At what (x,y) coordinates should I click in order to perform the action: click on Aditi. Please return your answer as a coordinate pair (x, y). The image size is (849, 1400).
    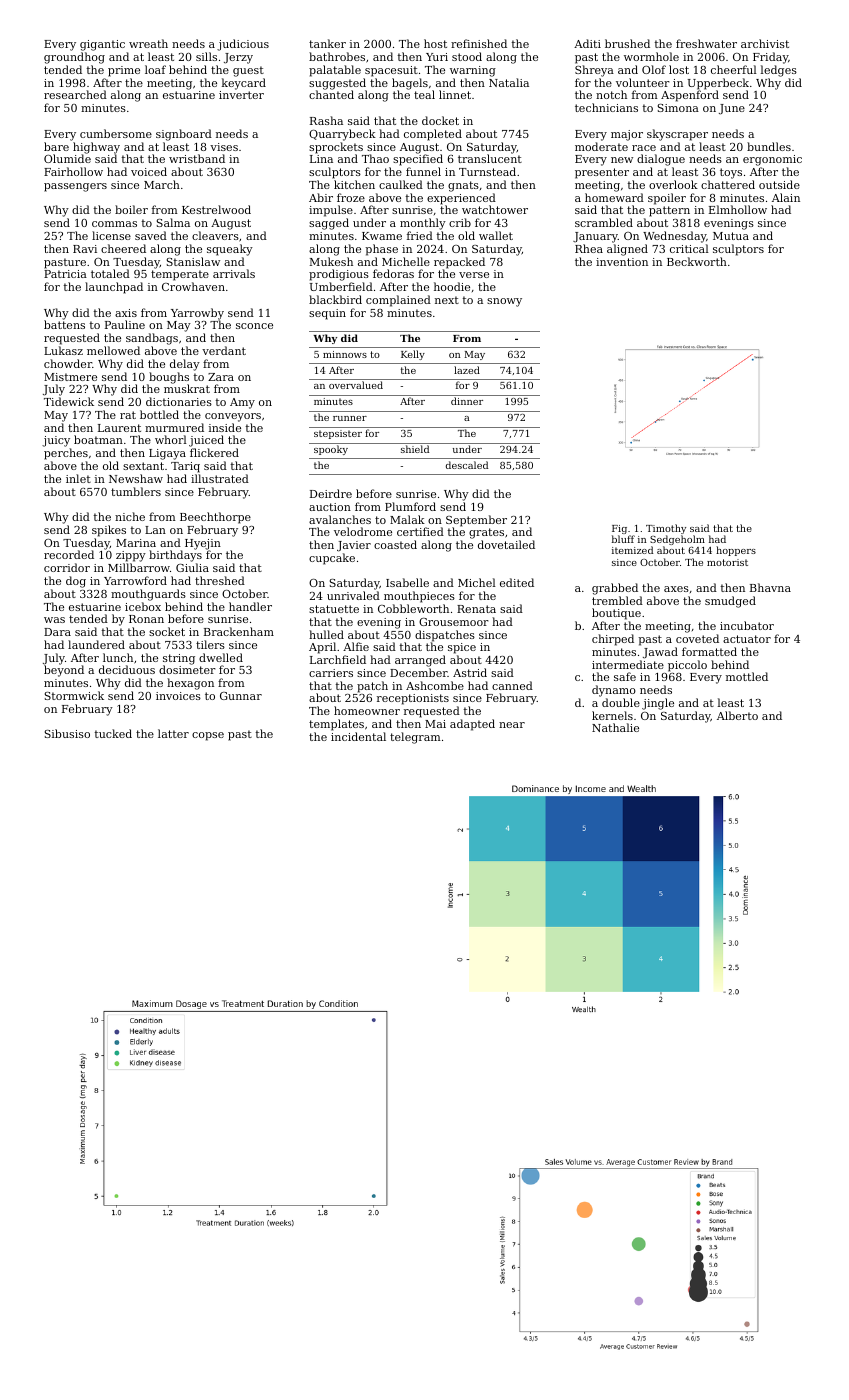
    Looking at the image, I should click on (587, 43).
